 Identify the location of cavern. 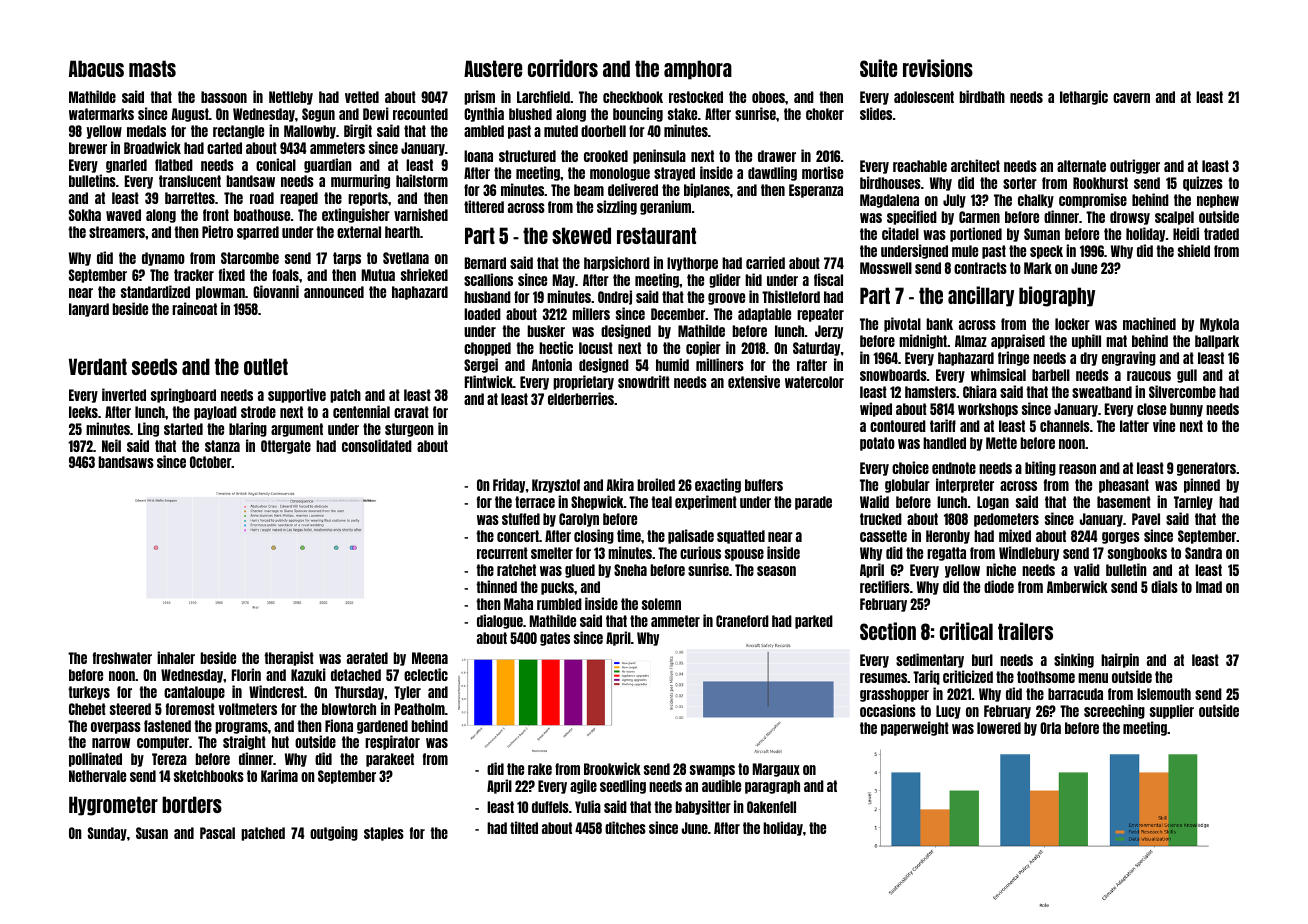
(1131, 98).
